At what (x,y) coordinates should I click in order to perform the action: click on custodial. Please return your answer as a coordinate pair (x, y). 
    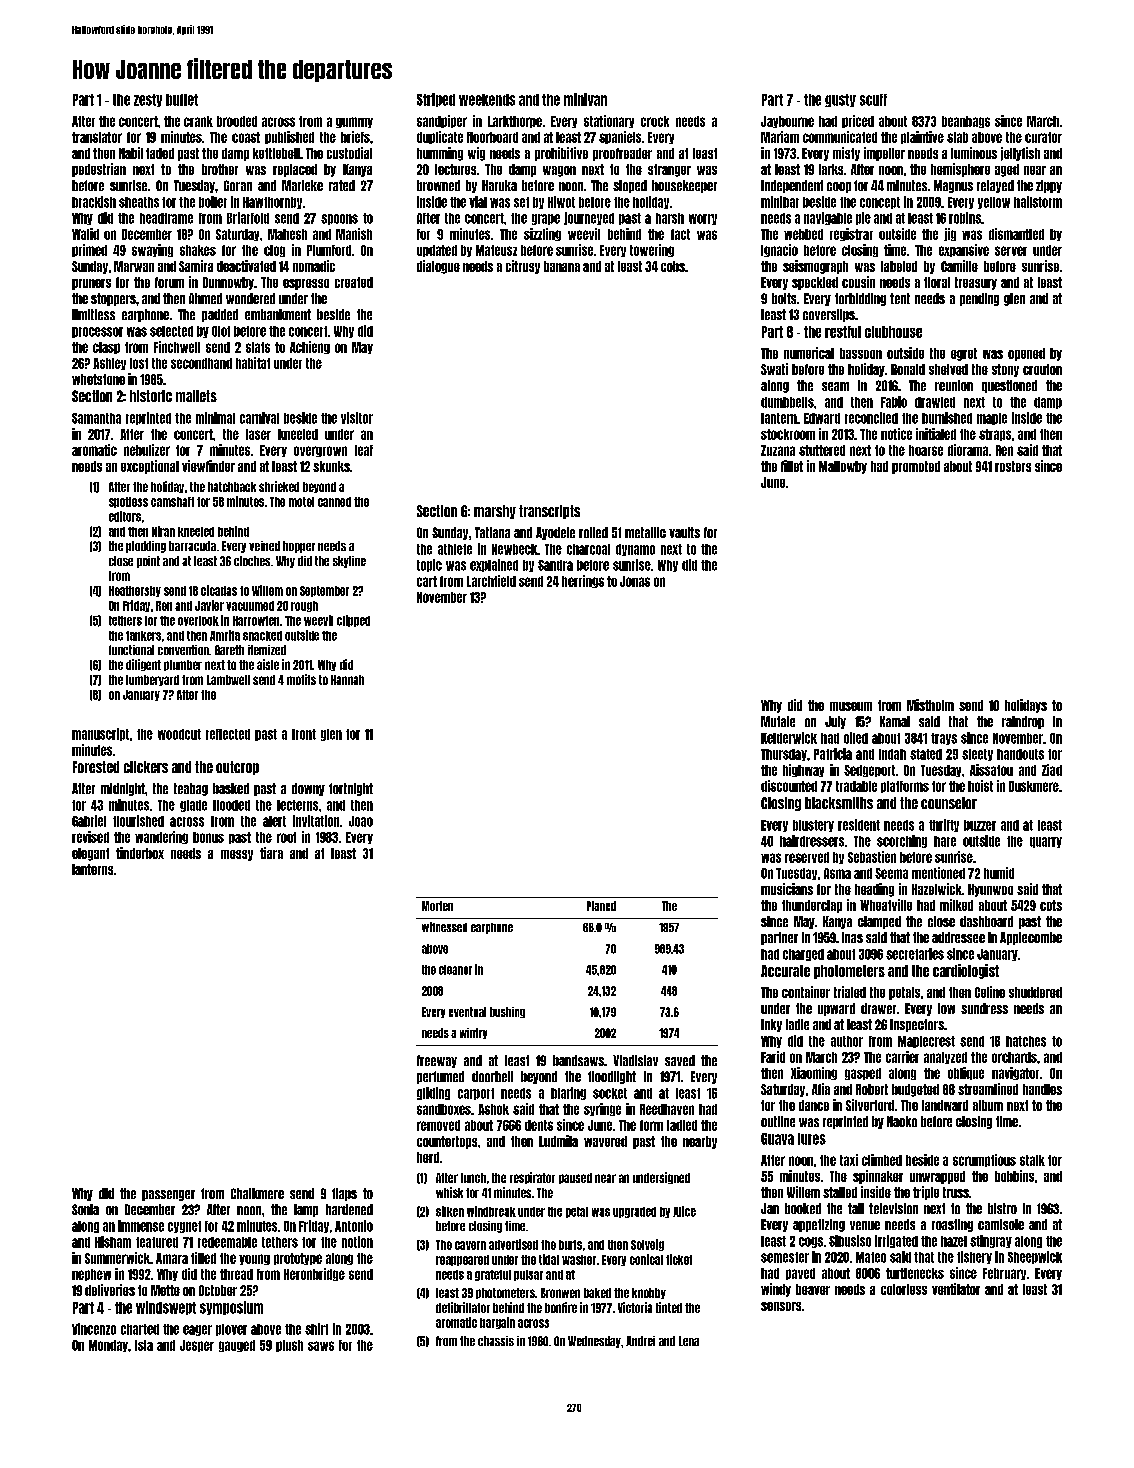
    Looking at the image, I should click on (349, 153).
